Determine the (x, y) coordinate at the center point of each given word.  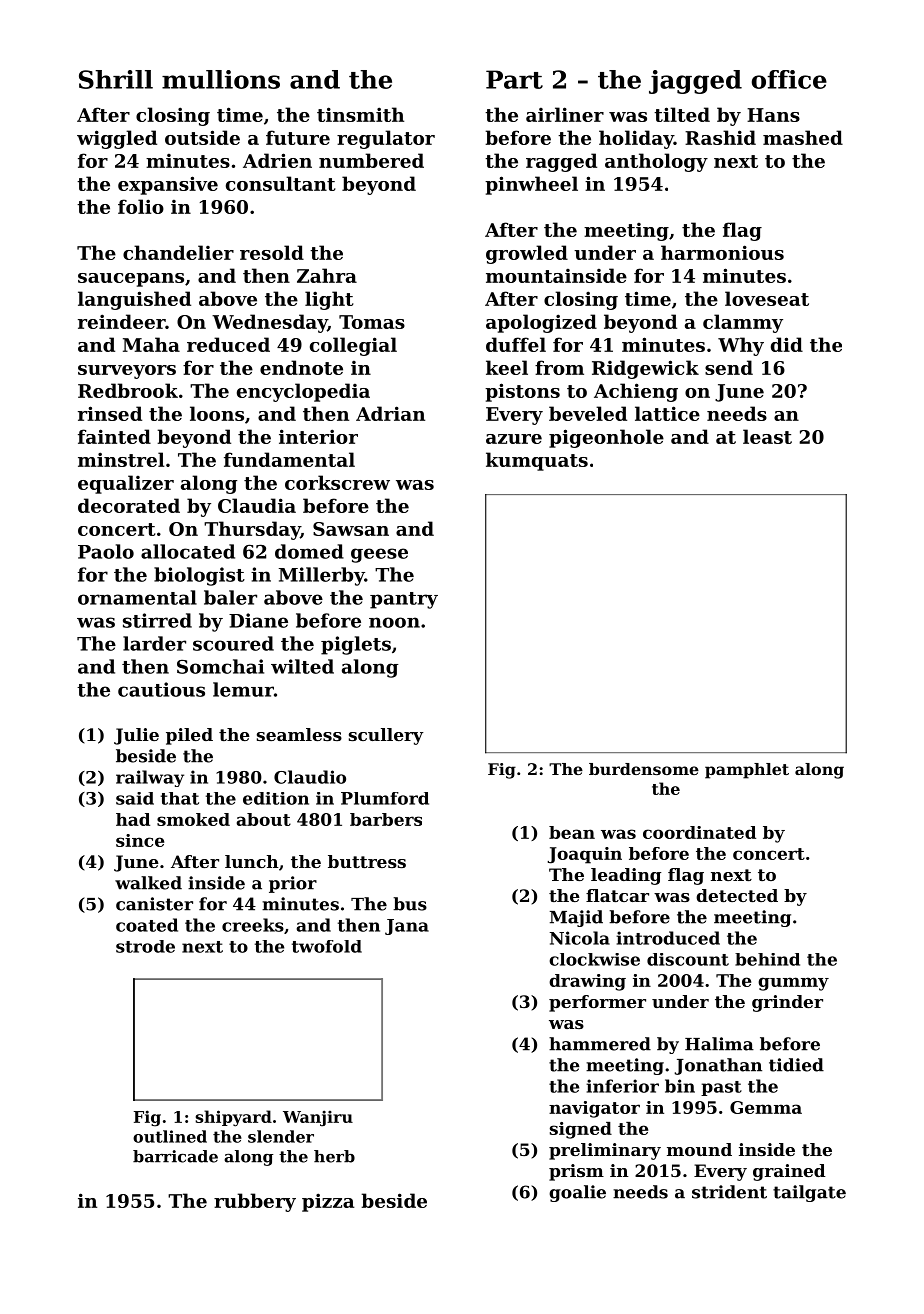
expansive (168, 185)
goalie (577, 1193)
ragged (561, 162)
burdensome (644, 769)
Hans (773, 115)
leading (626, 876)
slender (281, 1136)
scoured (233, 643)
